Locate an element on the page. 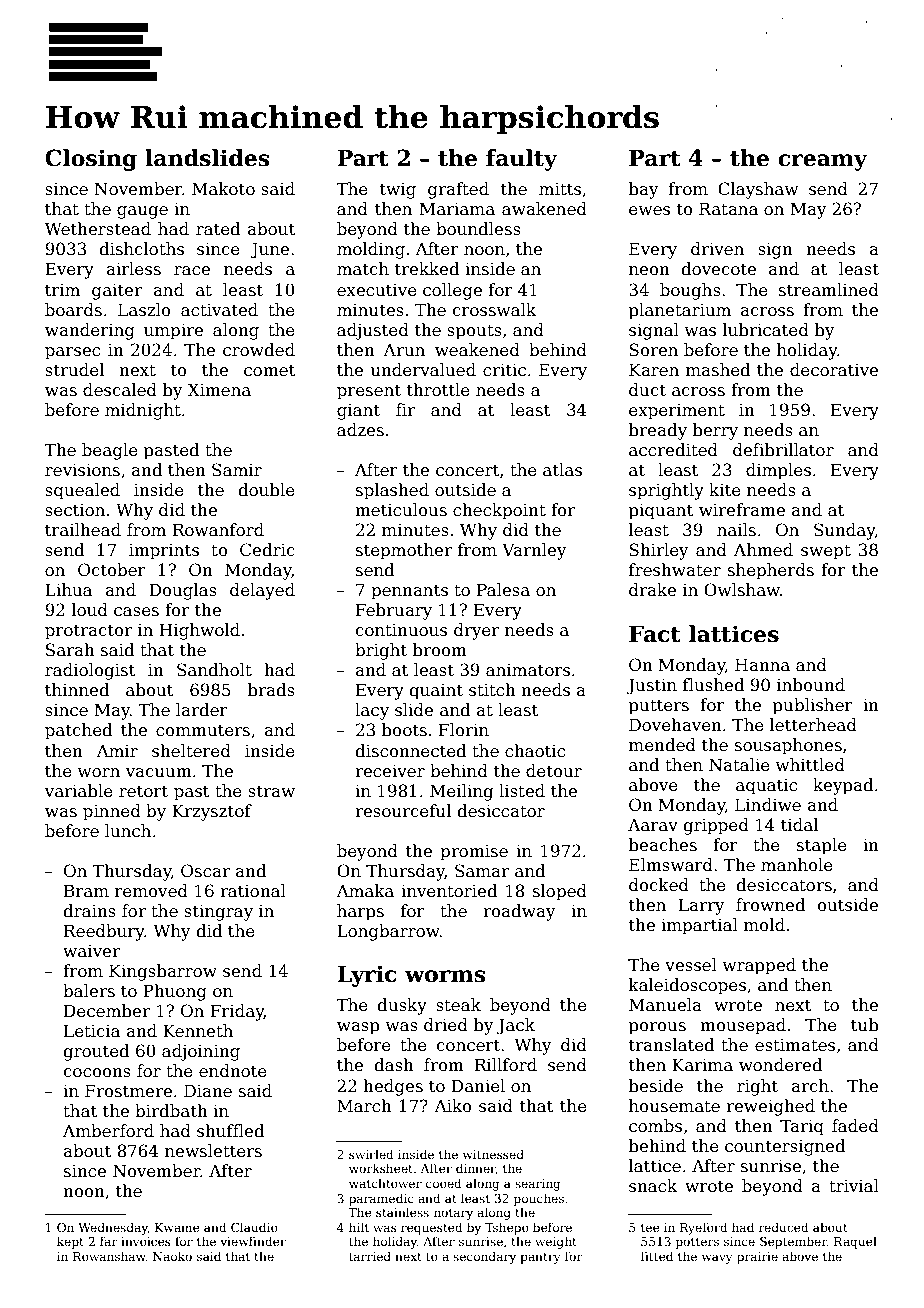 The height and width of the document is (1308, 924). Mariama is located at coordinates (457, 209).
